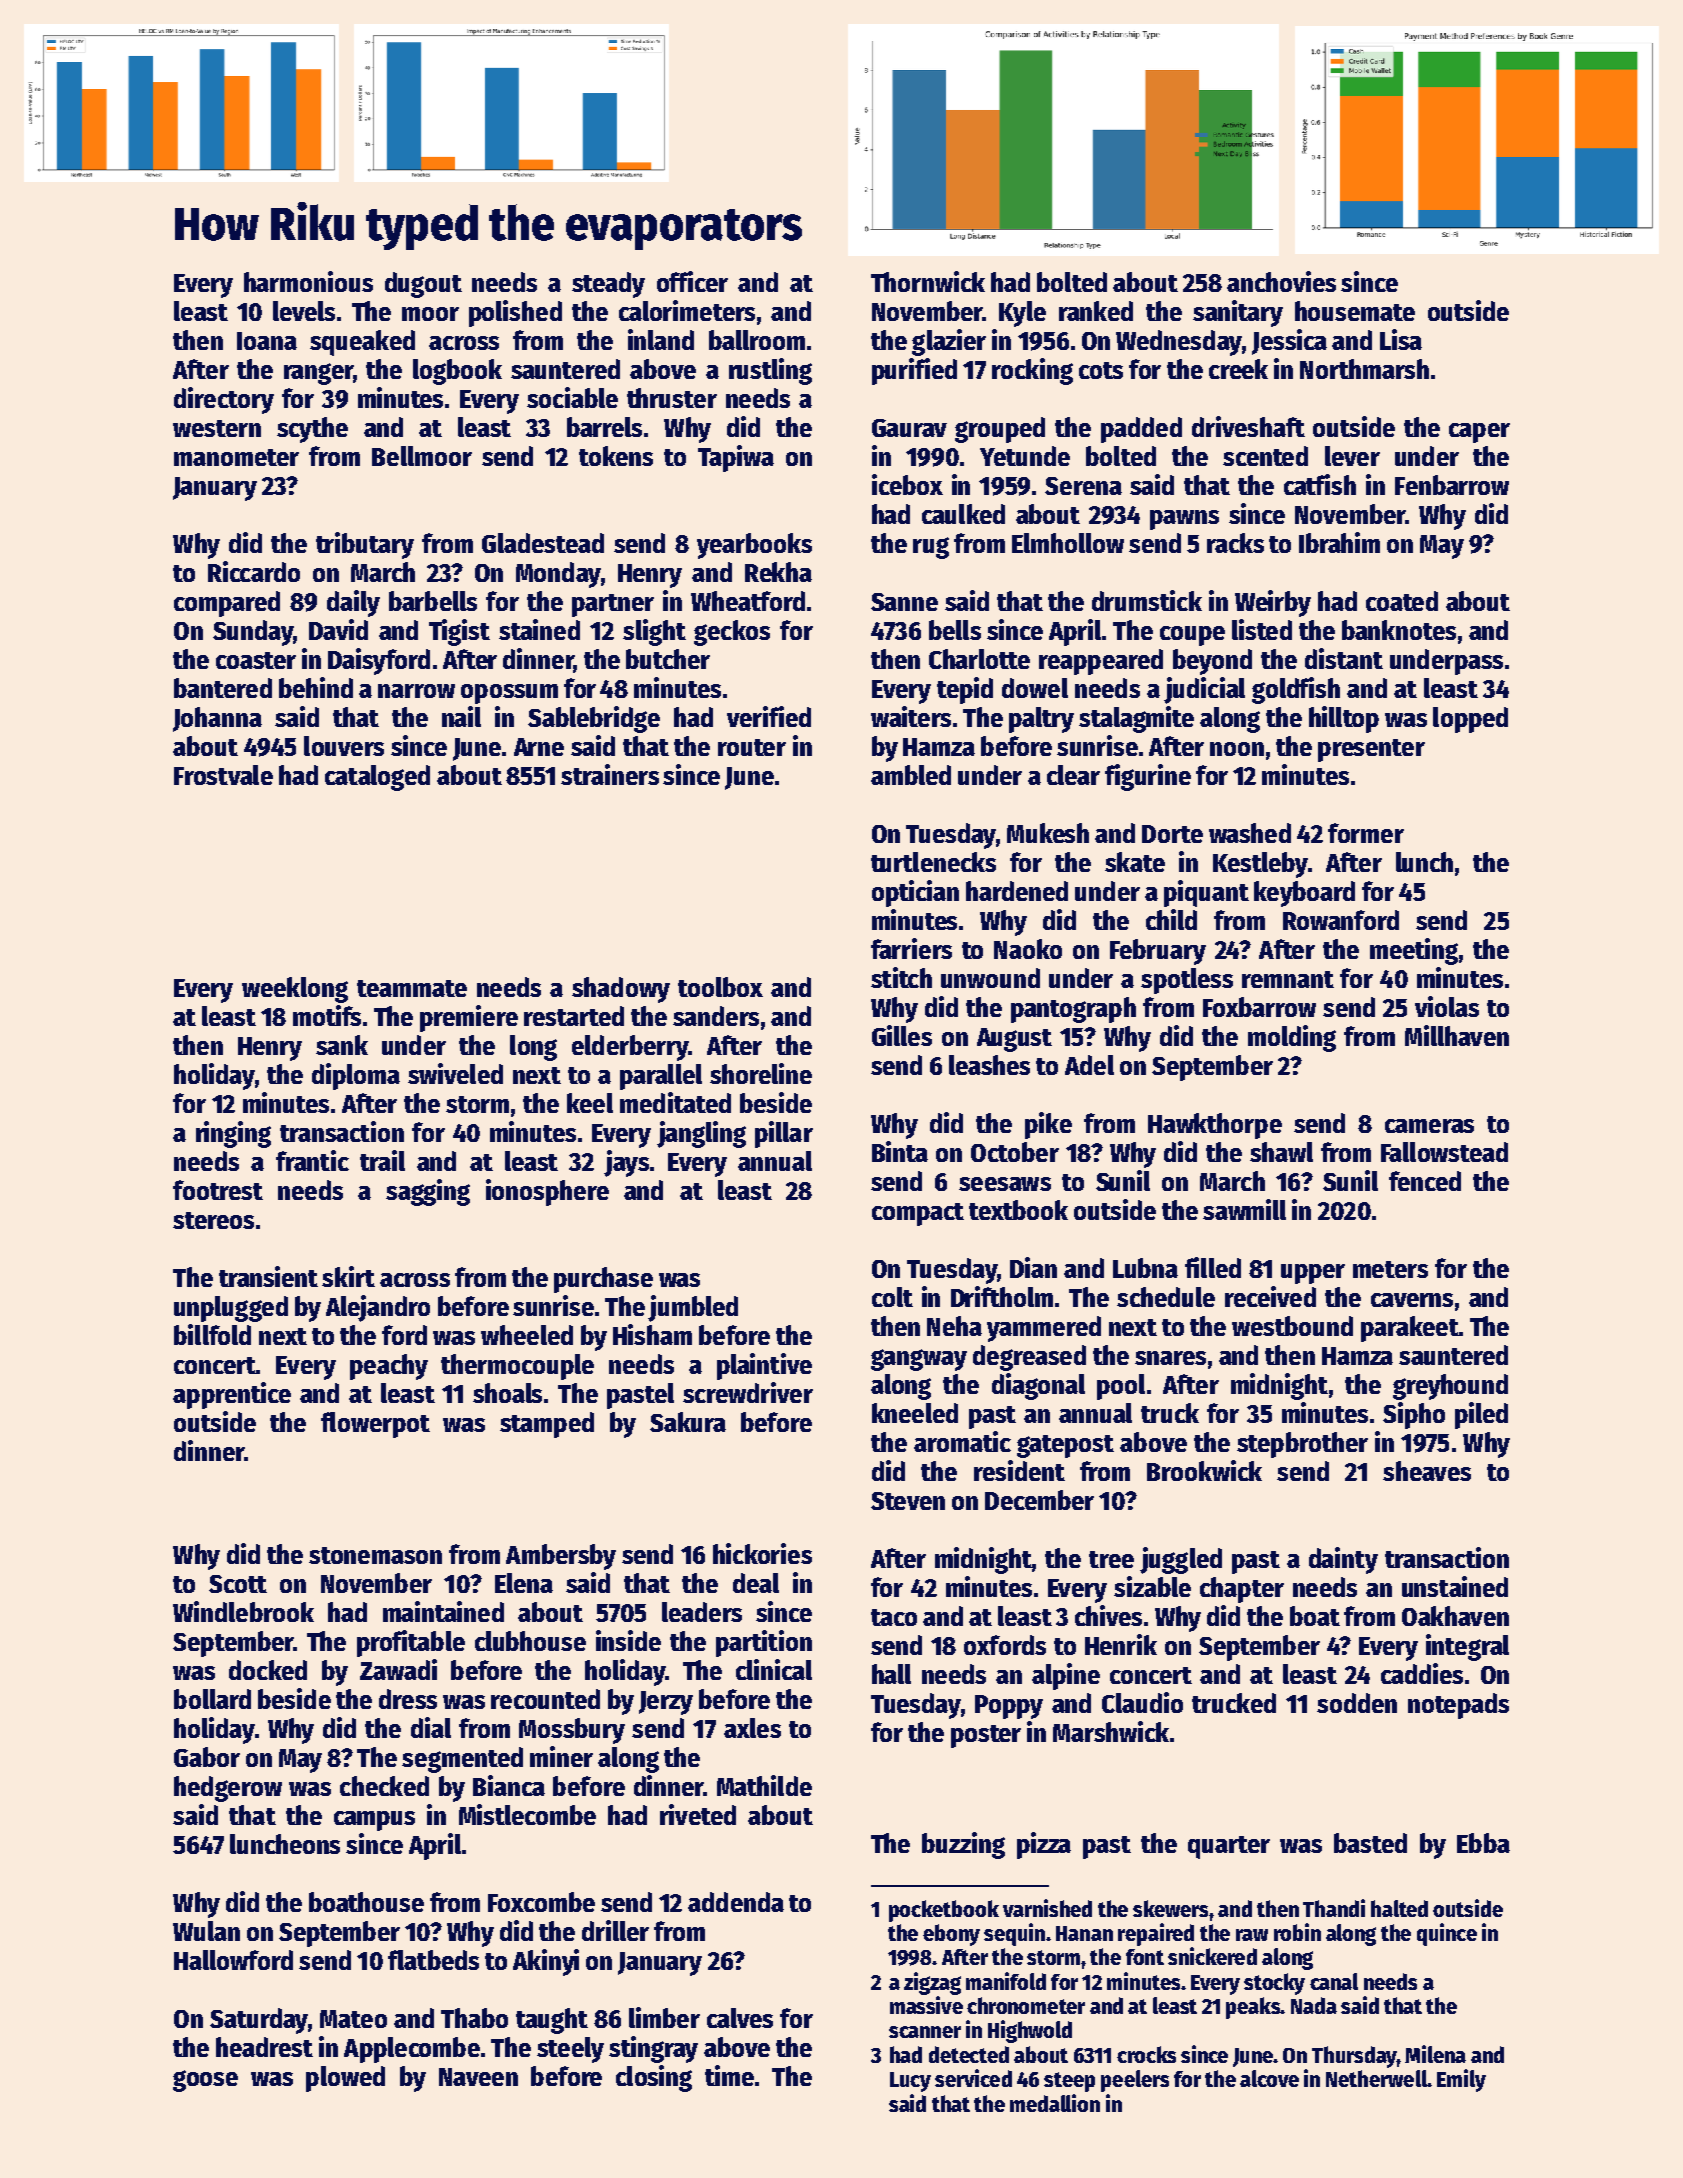  What do you see at coordinates (915, 893) in the screenshot?
I see `optician` at bounding box center [915, 893].
